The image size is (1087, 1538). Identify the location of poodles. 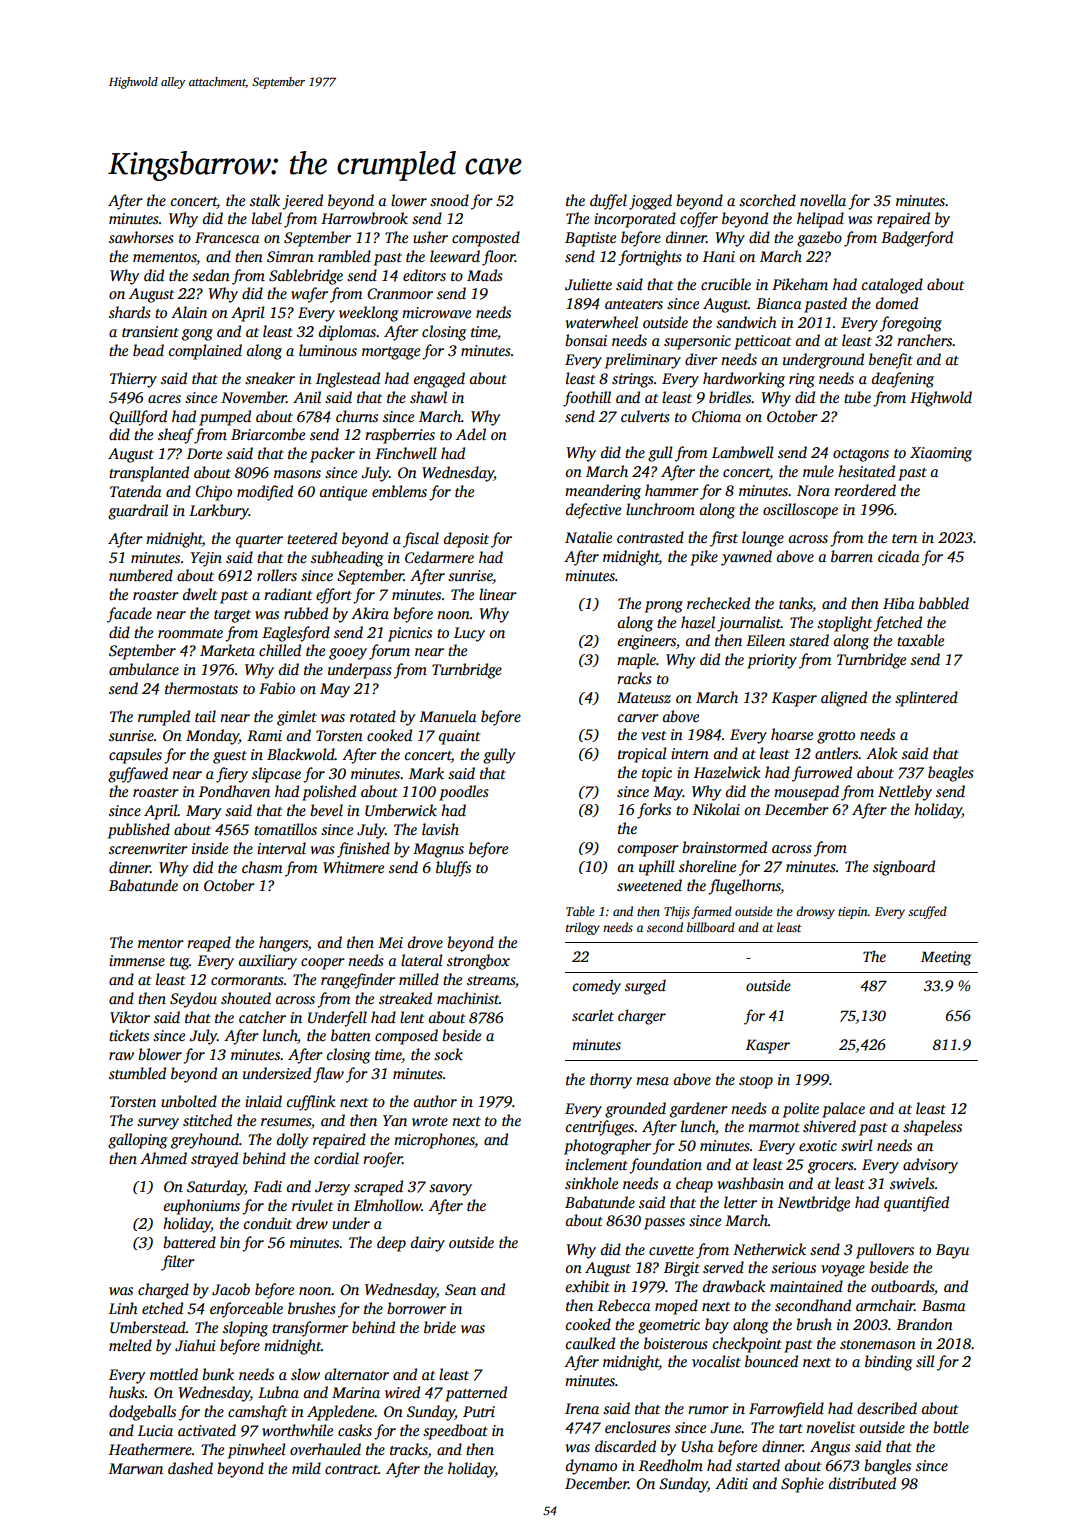
(464, 793).
